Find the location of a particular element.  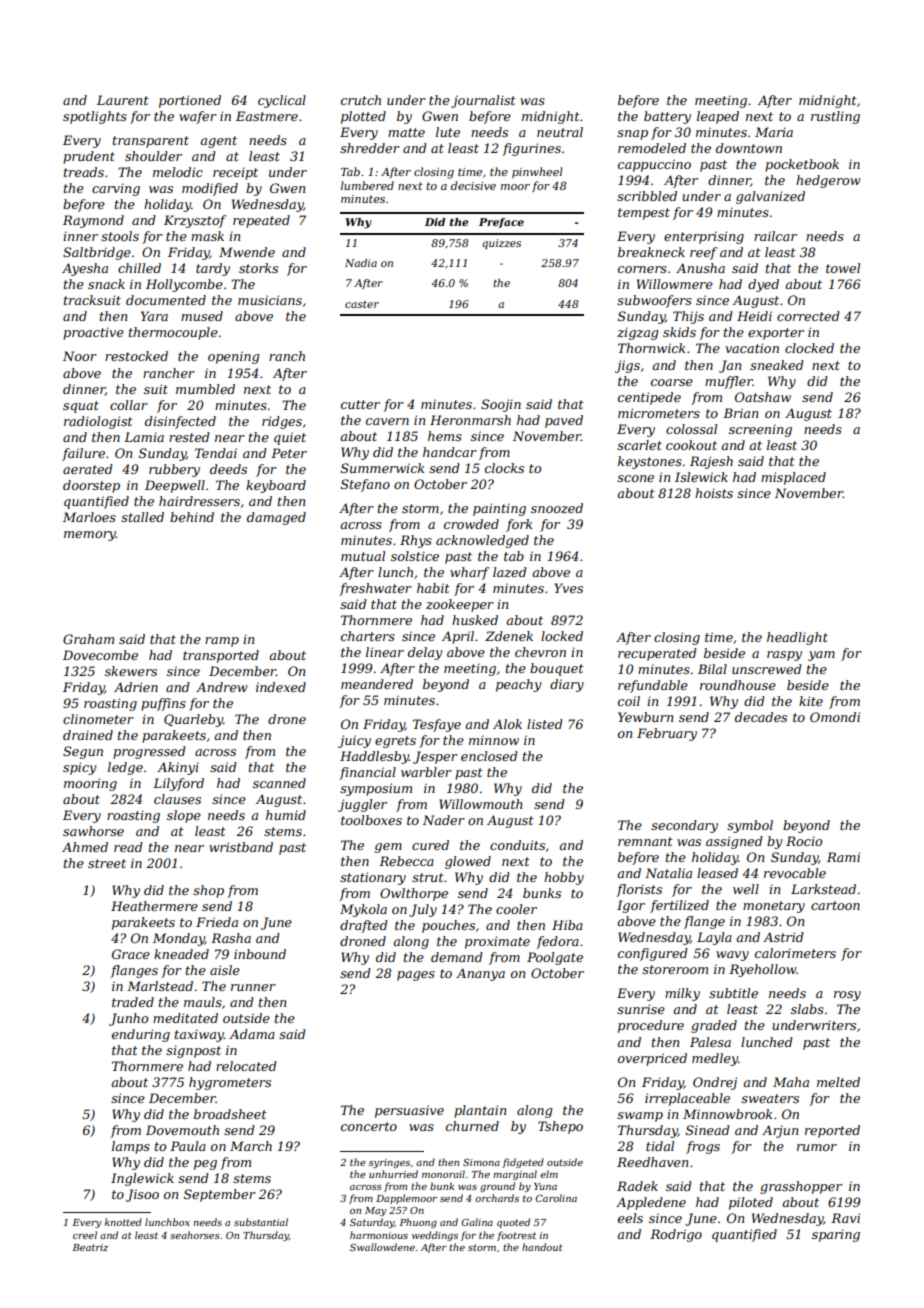

lute is located at coordinates (448, 132).
